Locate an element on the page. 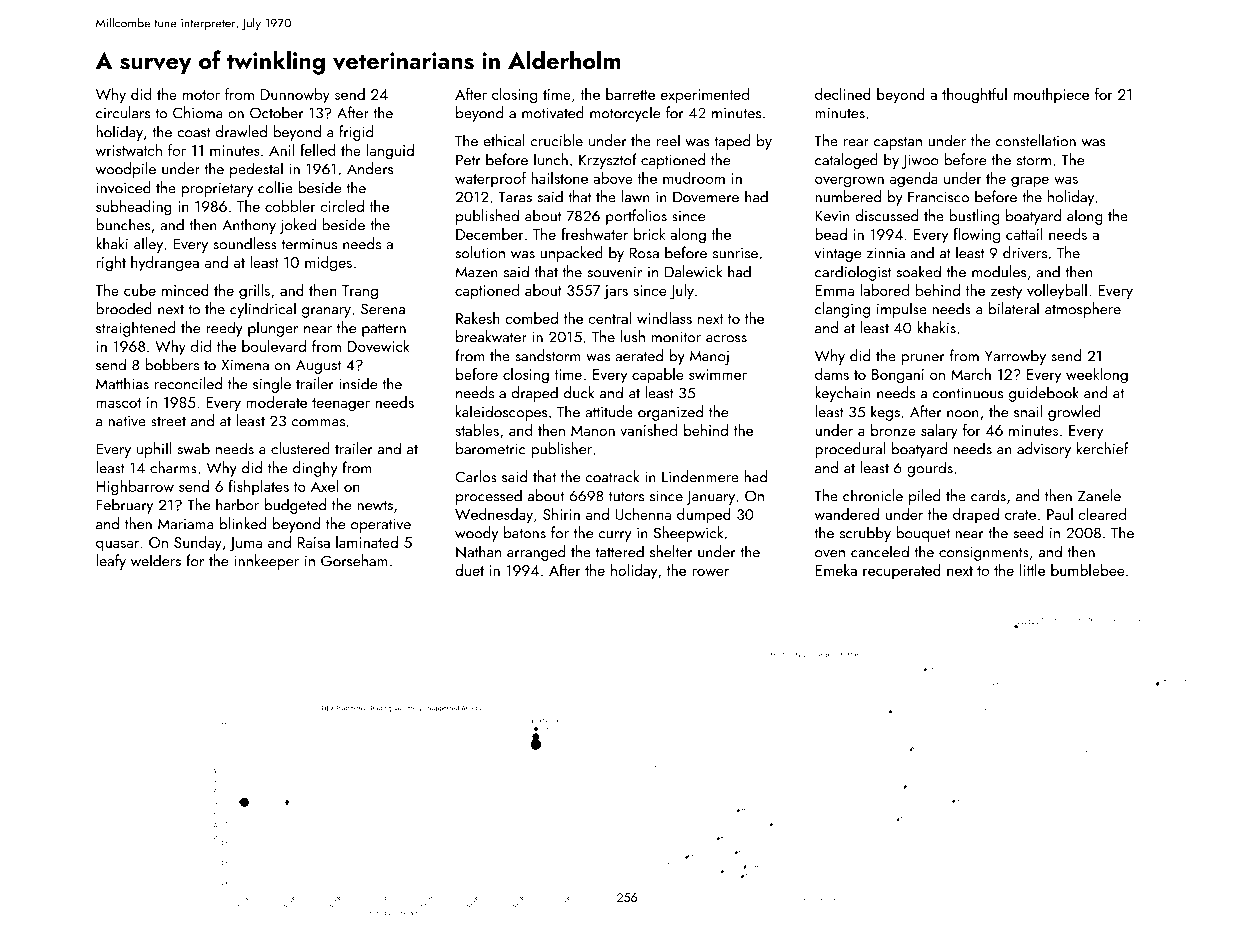  bouquet is located at coordinates (923, 534).
